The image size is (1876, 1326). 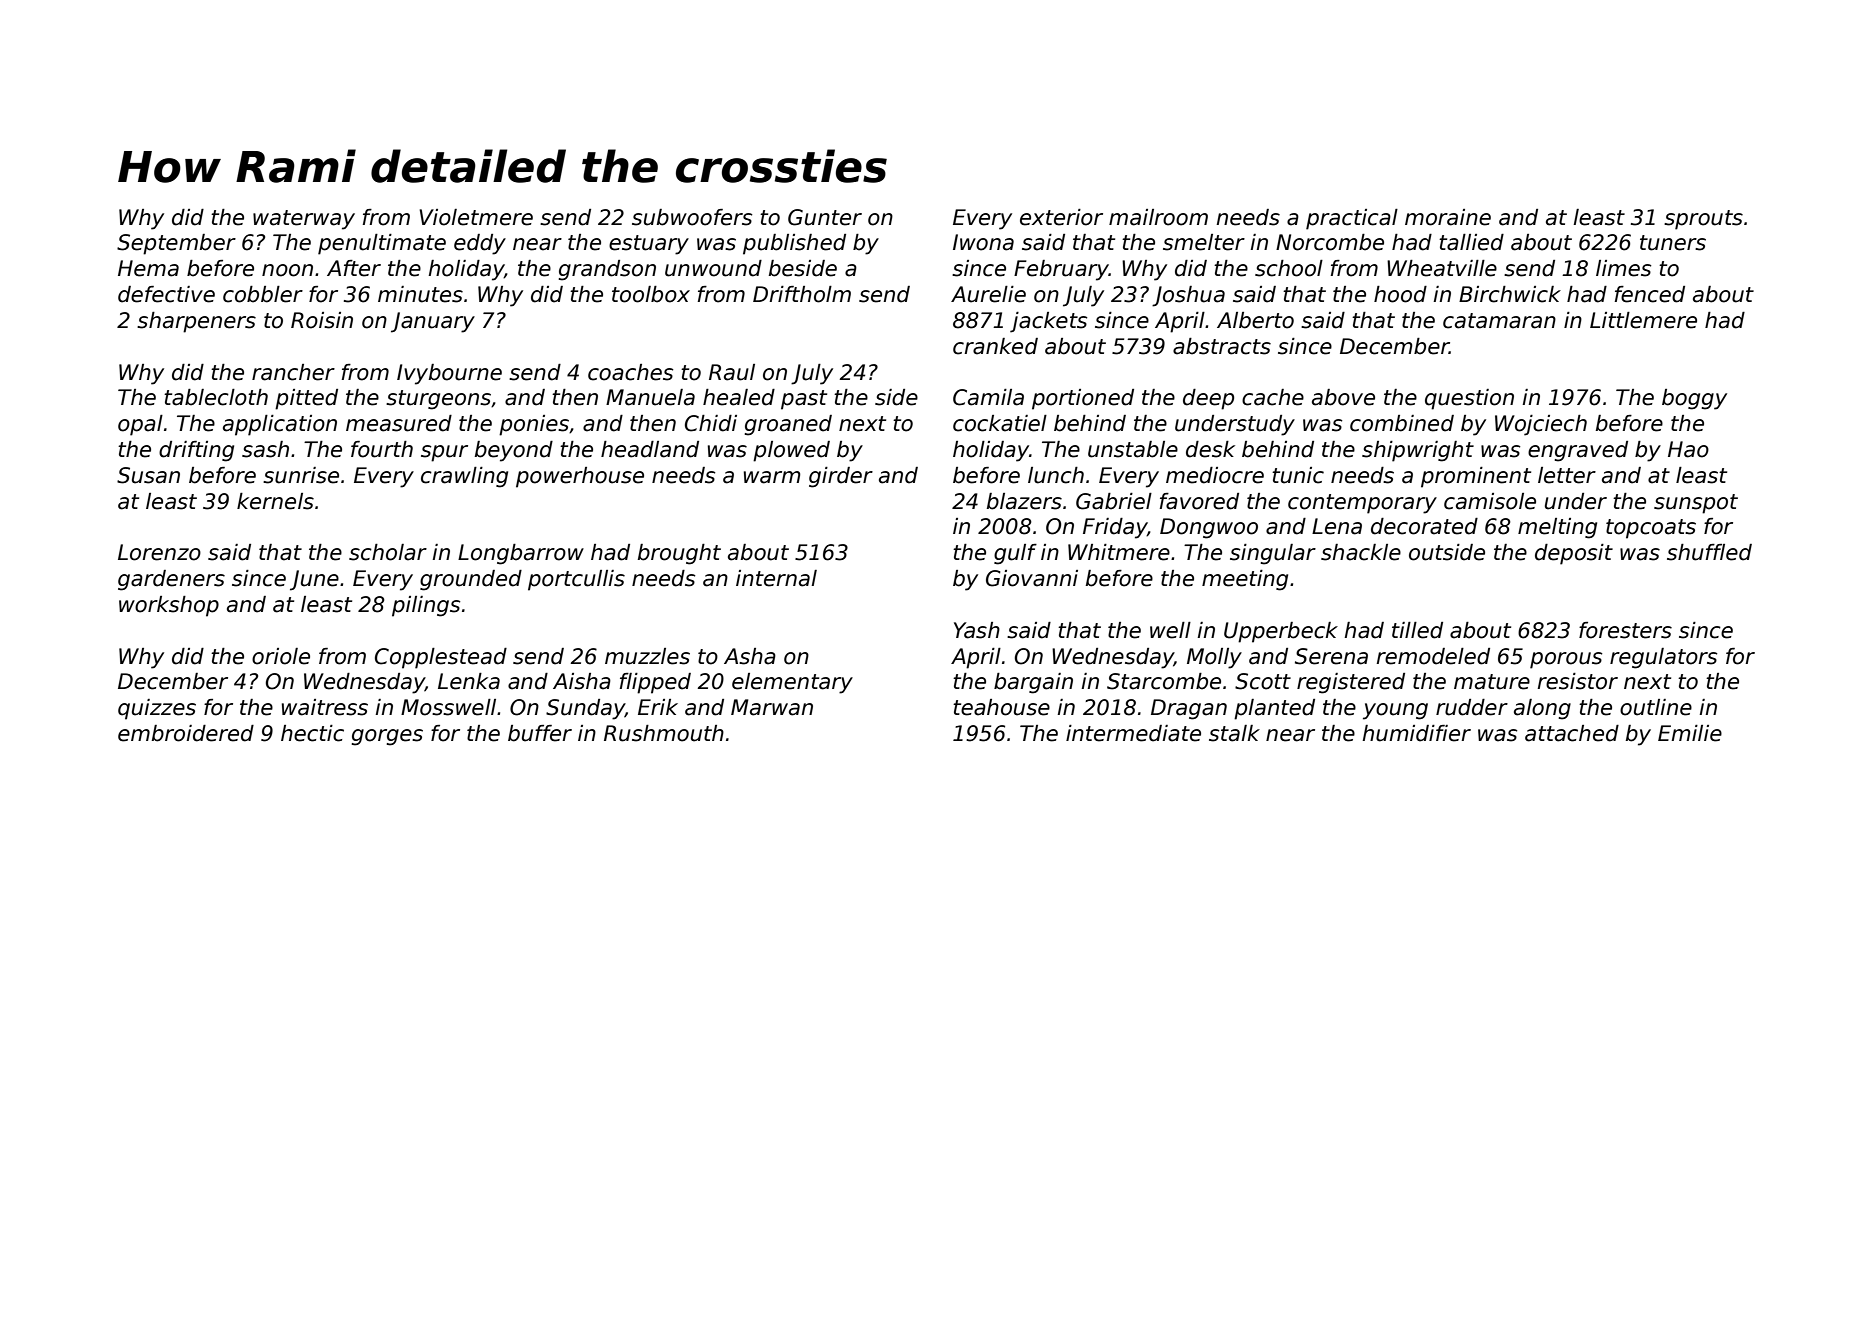 I want to click on tilled, so click(x=1417, y=630).
